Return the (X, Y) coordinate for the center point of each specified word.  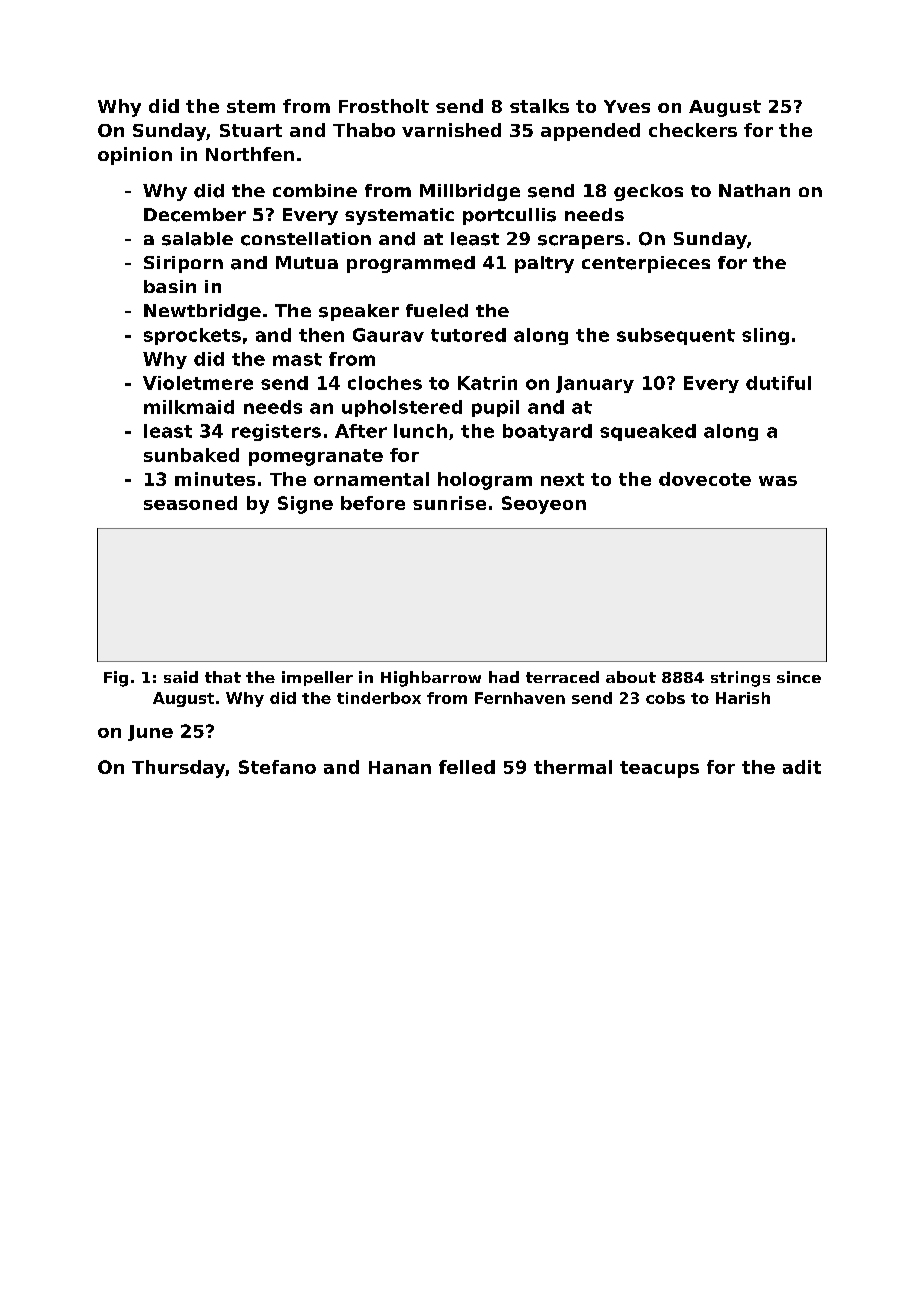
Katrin (487, 383)
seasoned (190, 503)
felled (467, 767)
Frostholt (384, 106)
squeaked (648, 432)
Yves (627, 106)
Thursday (178, 769)
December (195, 215)
